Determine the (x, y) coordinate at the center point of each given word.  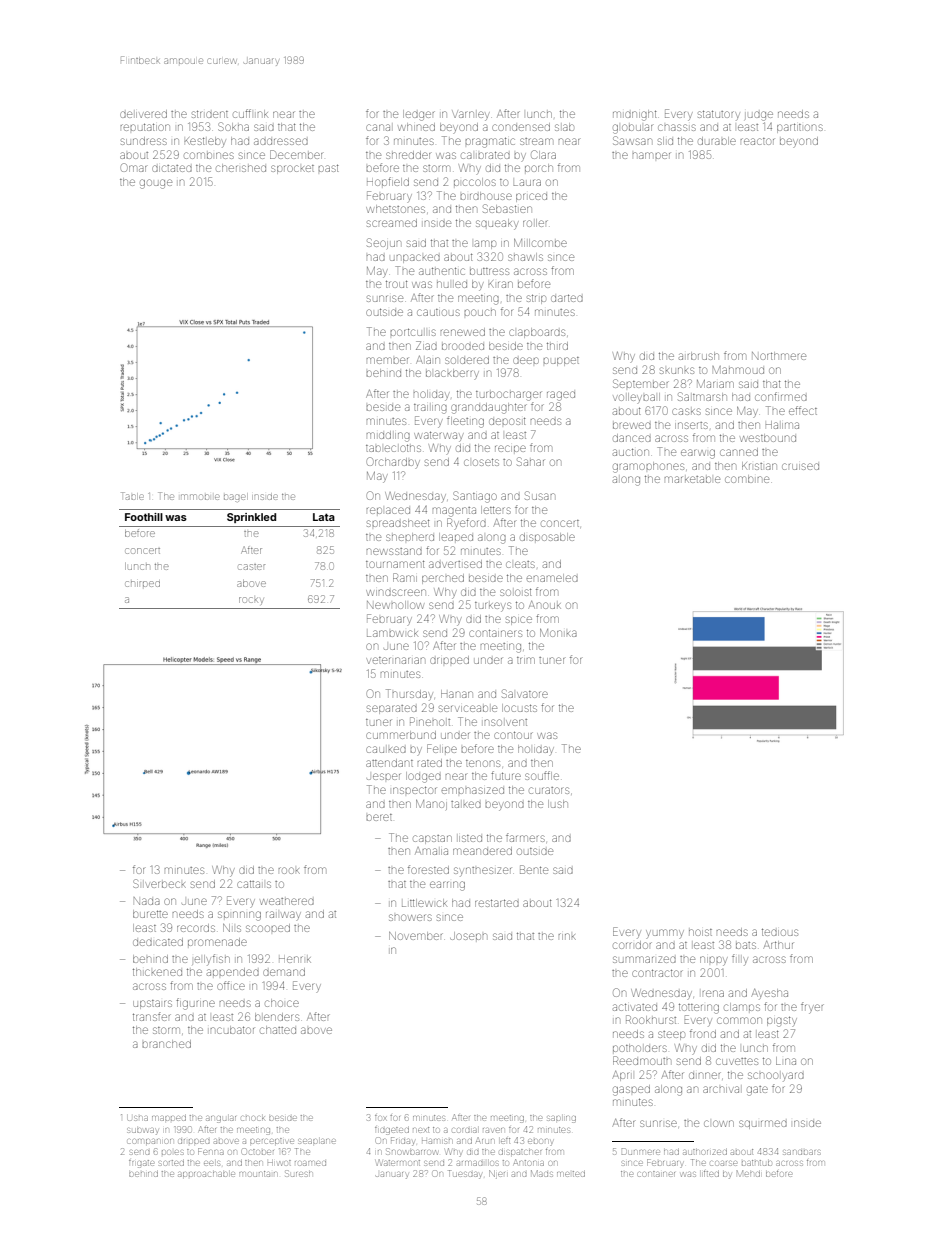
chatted (278, 1030)
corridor (632, 945)
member (387, 360)
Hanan (457, 694)
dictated (172, 168)
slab (564, 127)
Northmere (779, 356)
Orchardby (393, 462)
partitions (800, 128)
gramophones (648, 467)
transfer (152, 1016)
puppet (561, 361)
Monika (558, 633)
